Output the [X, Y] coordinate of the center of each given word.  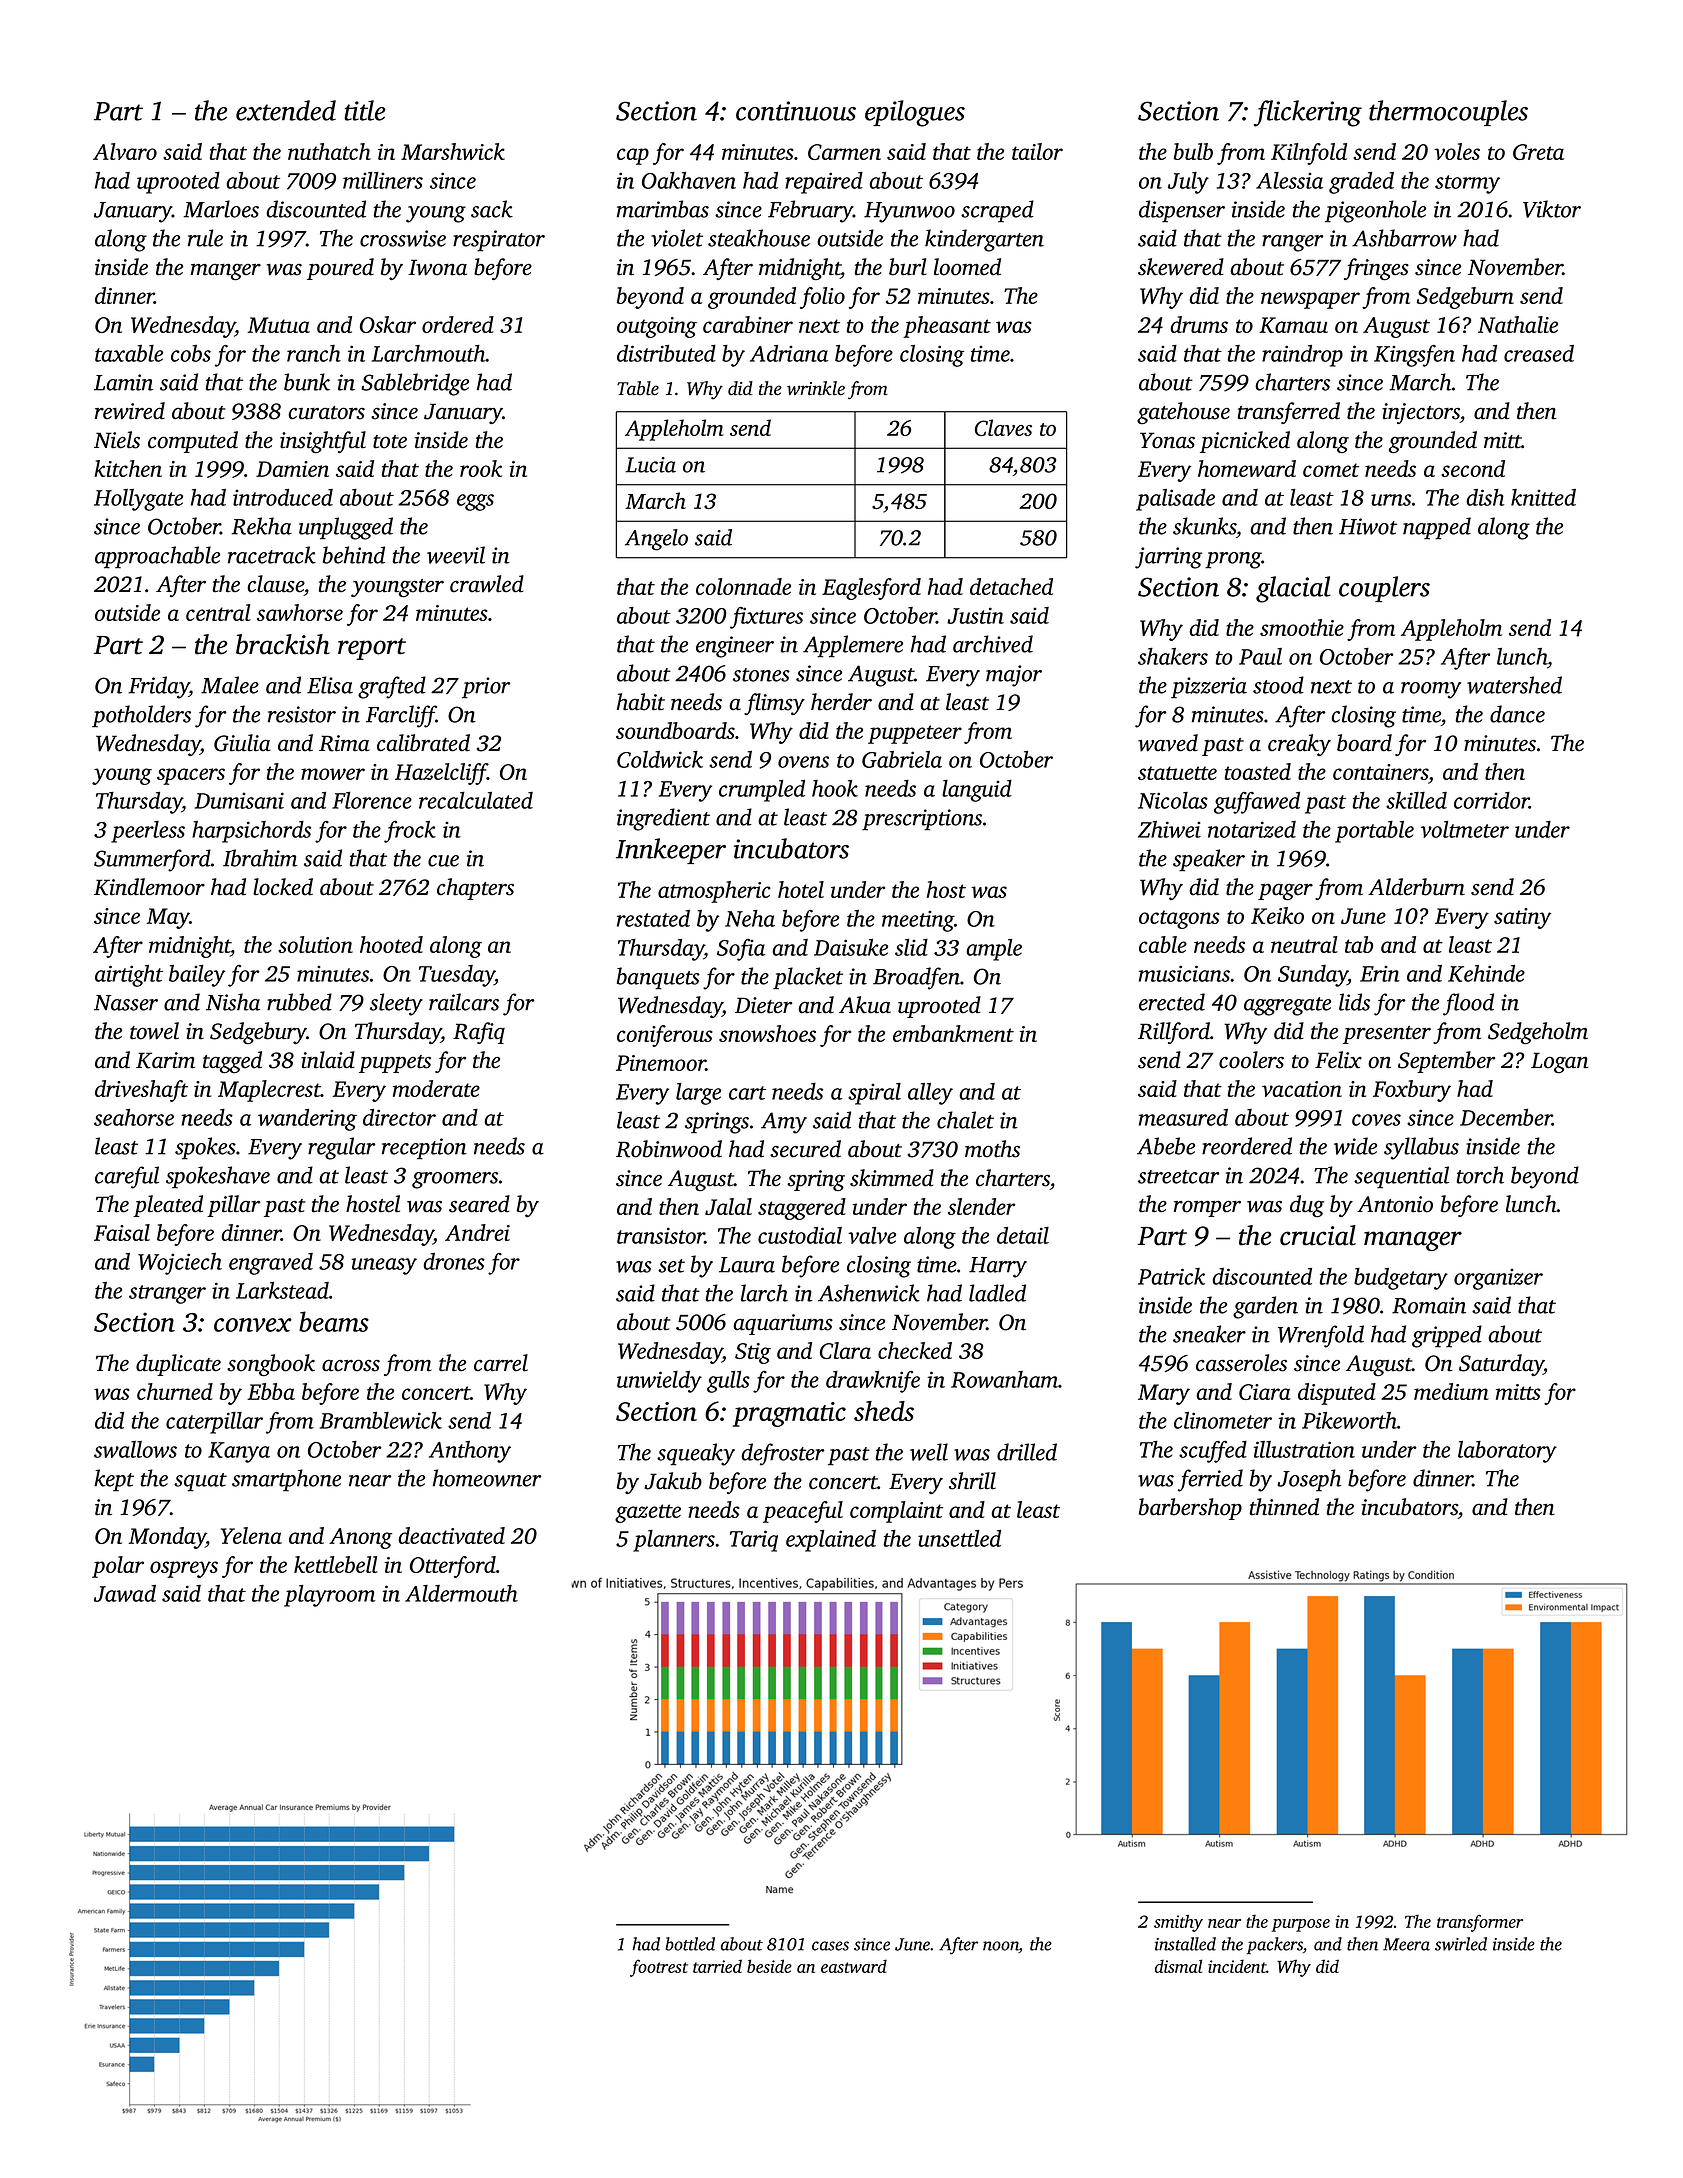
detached [1011, 586]
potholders [141, 716]
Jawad [125, 1593]
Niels [117, 440]
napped [1437, 528]
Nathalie [1518, 324]
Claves [1003, 427]
